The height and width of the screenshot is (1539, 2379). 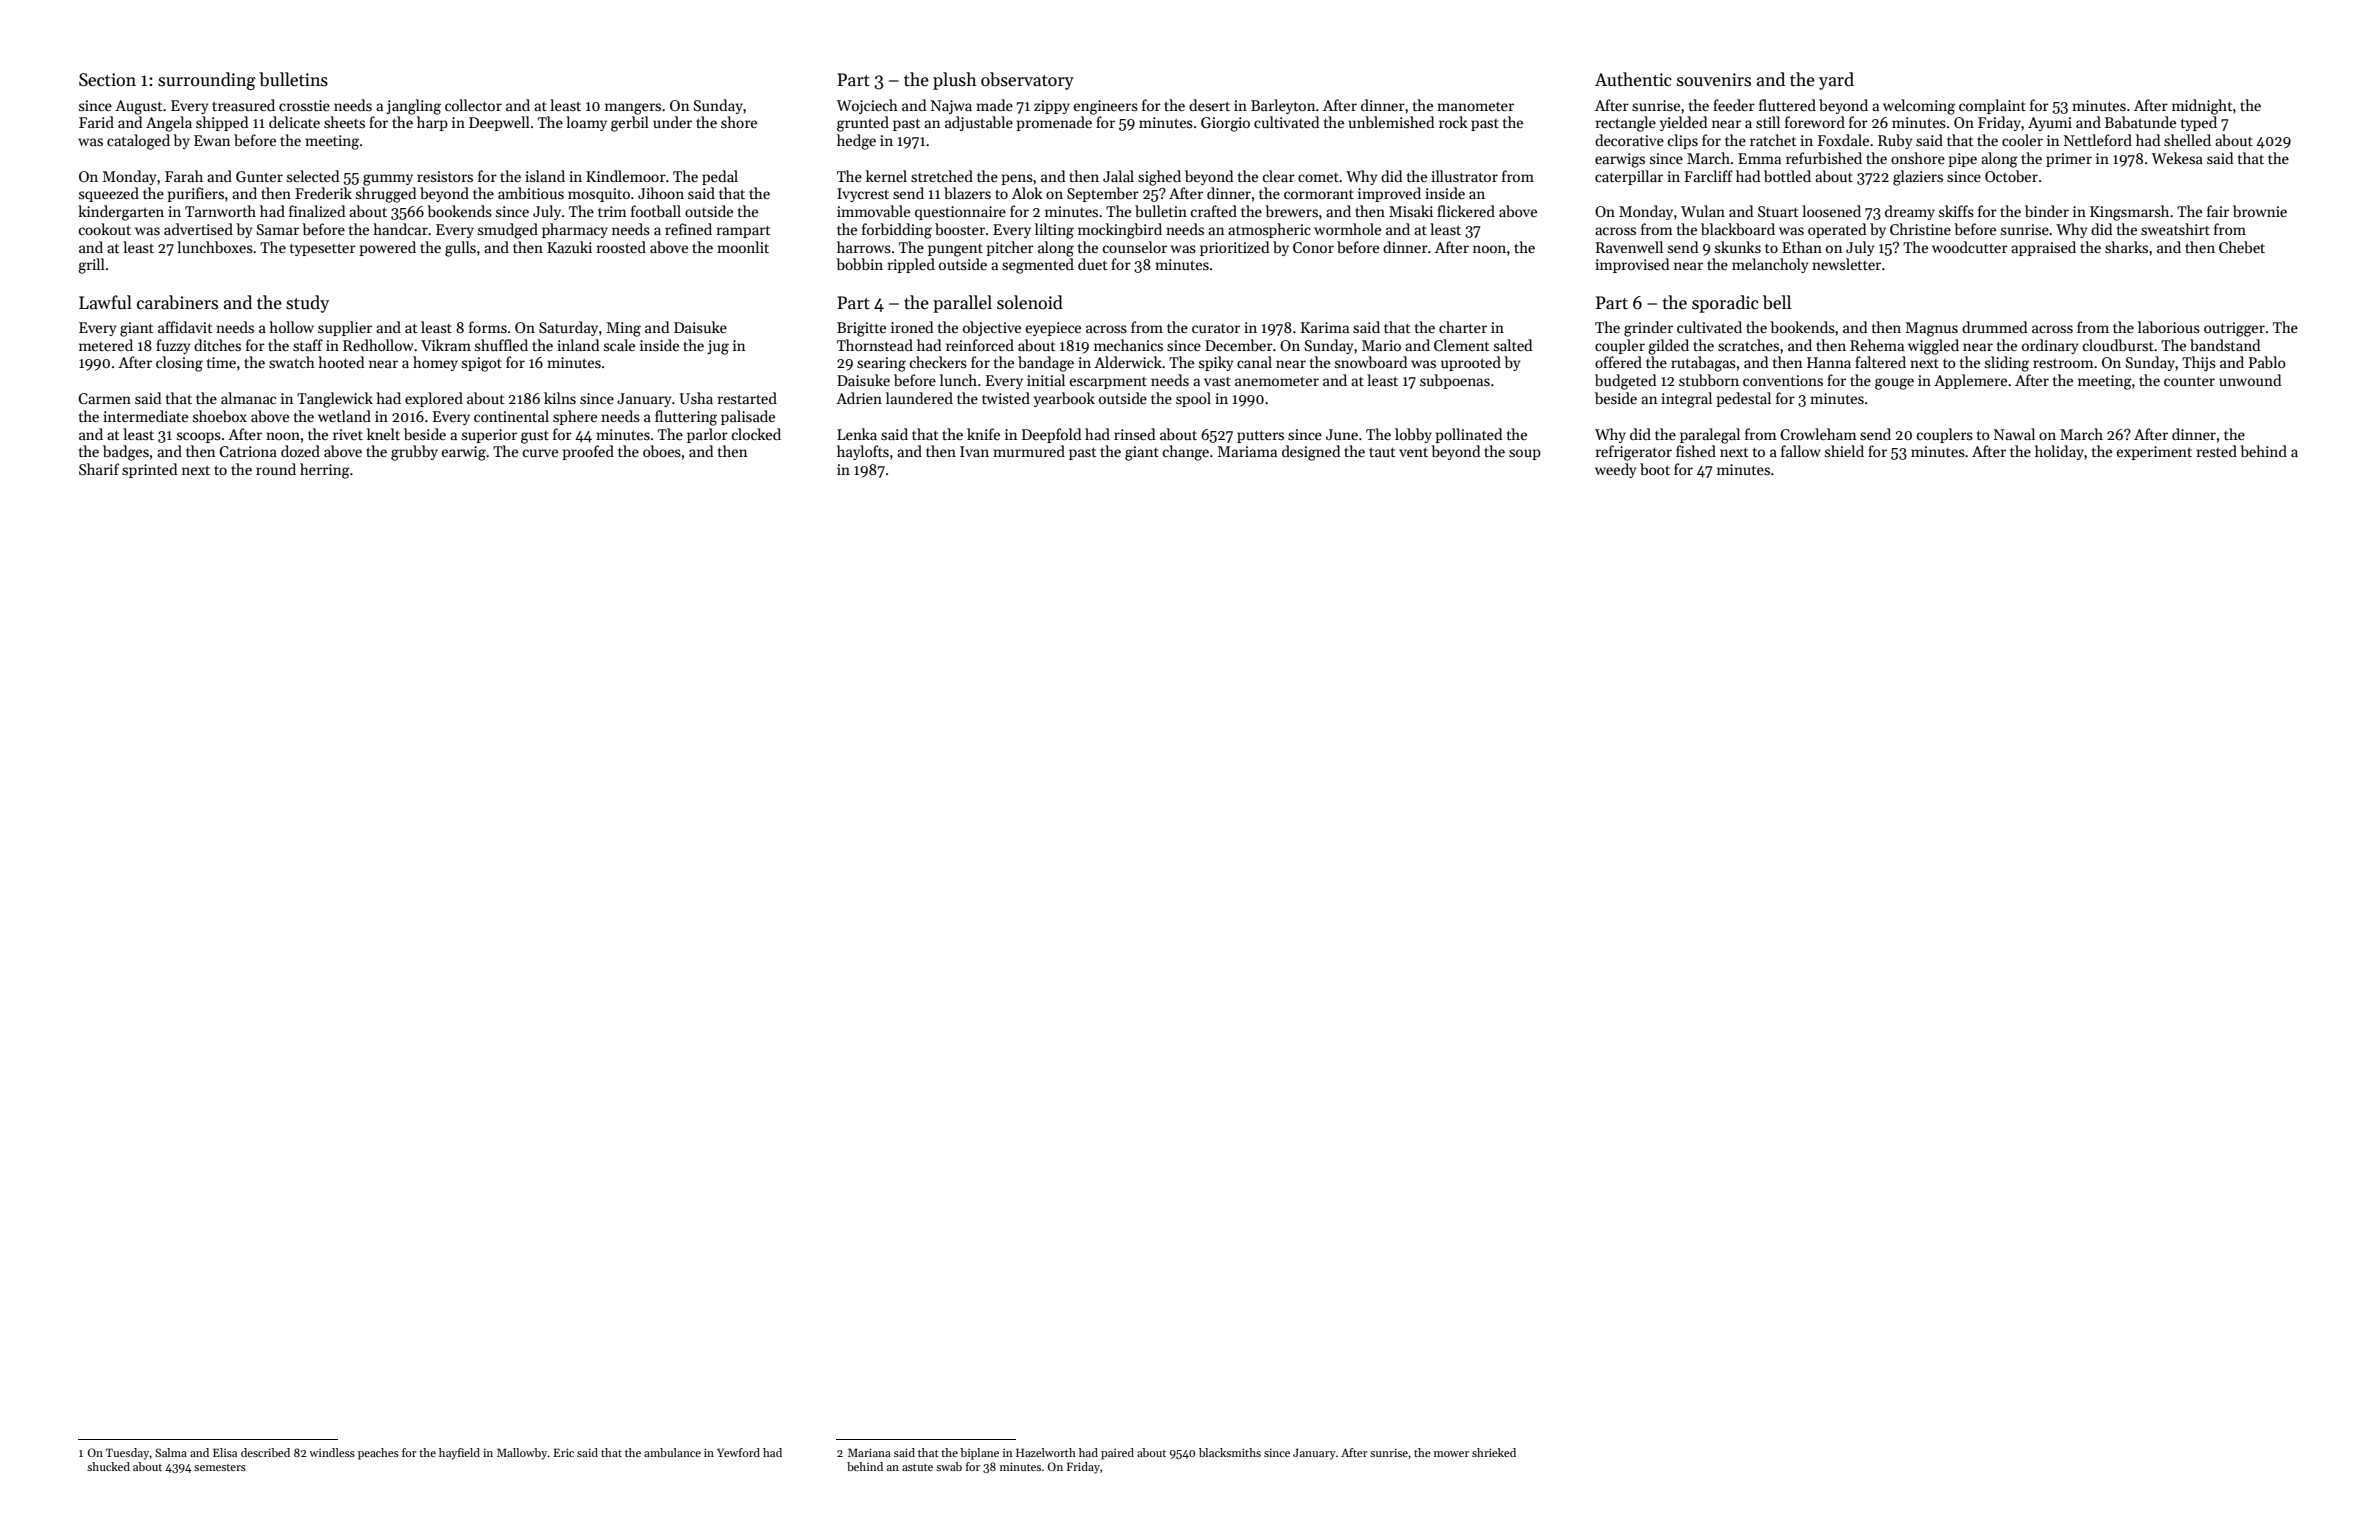 I want to click on hayfield, so click(x=459, y=1454).
